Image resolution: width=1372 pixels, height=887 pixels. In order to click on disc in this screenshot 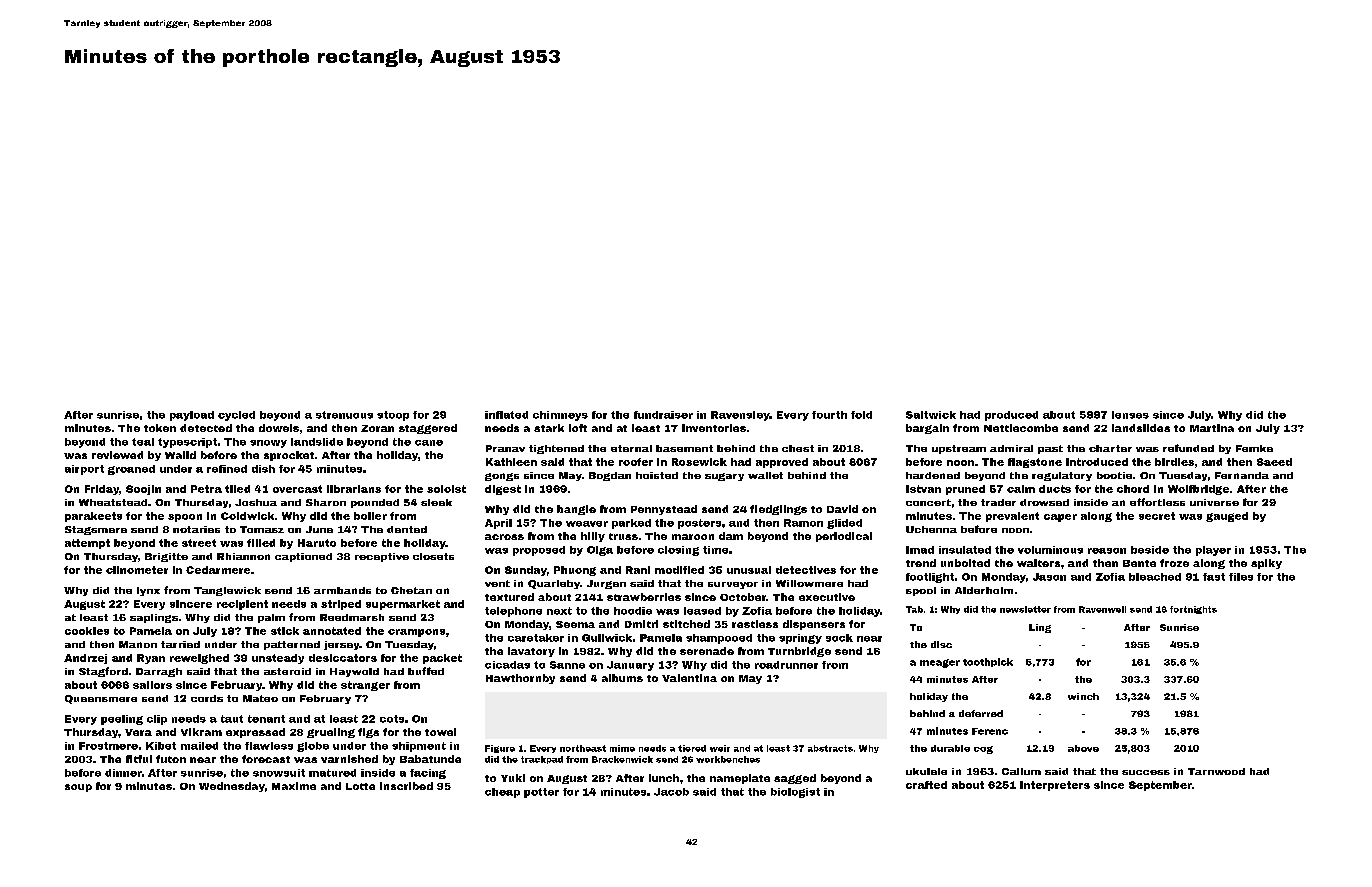, I will do `click(941, 644)`.
